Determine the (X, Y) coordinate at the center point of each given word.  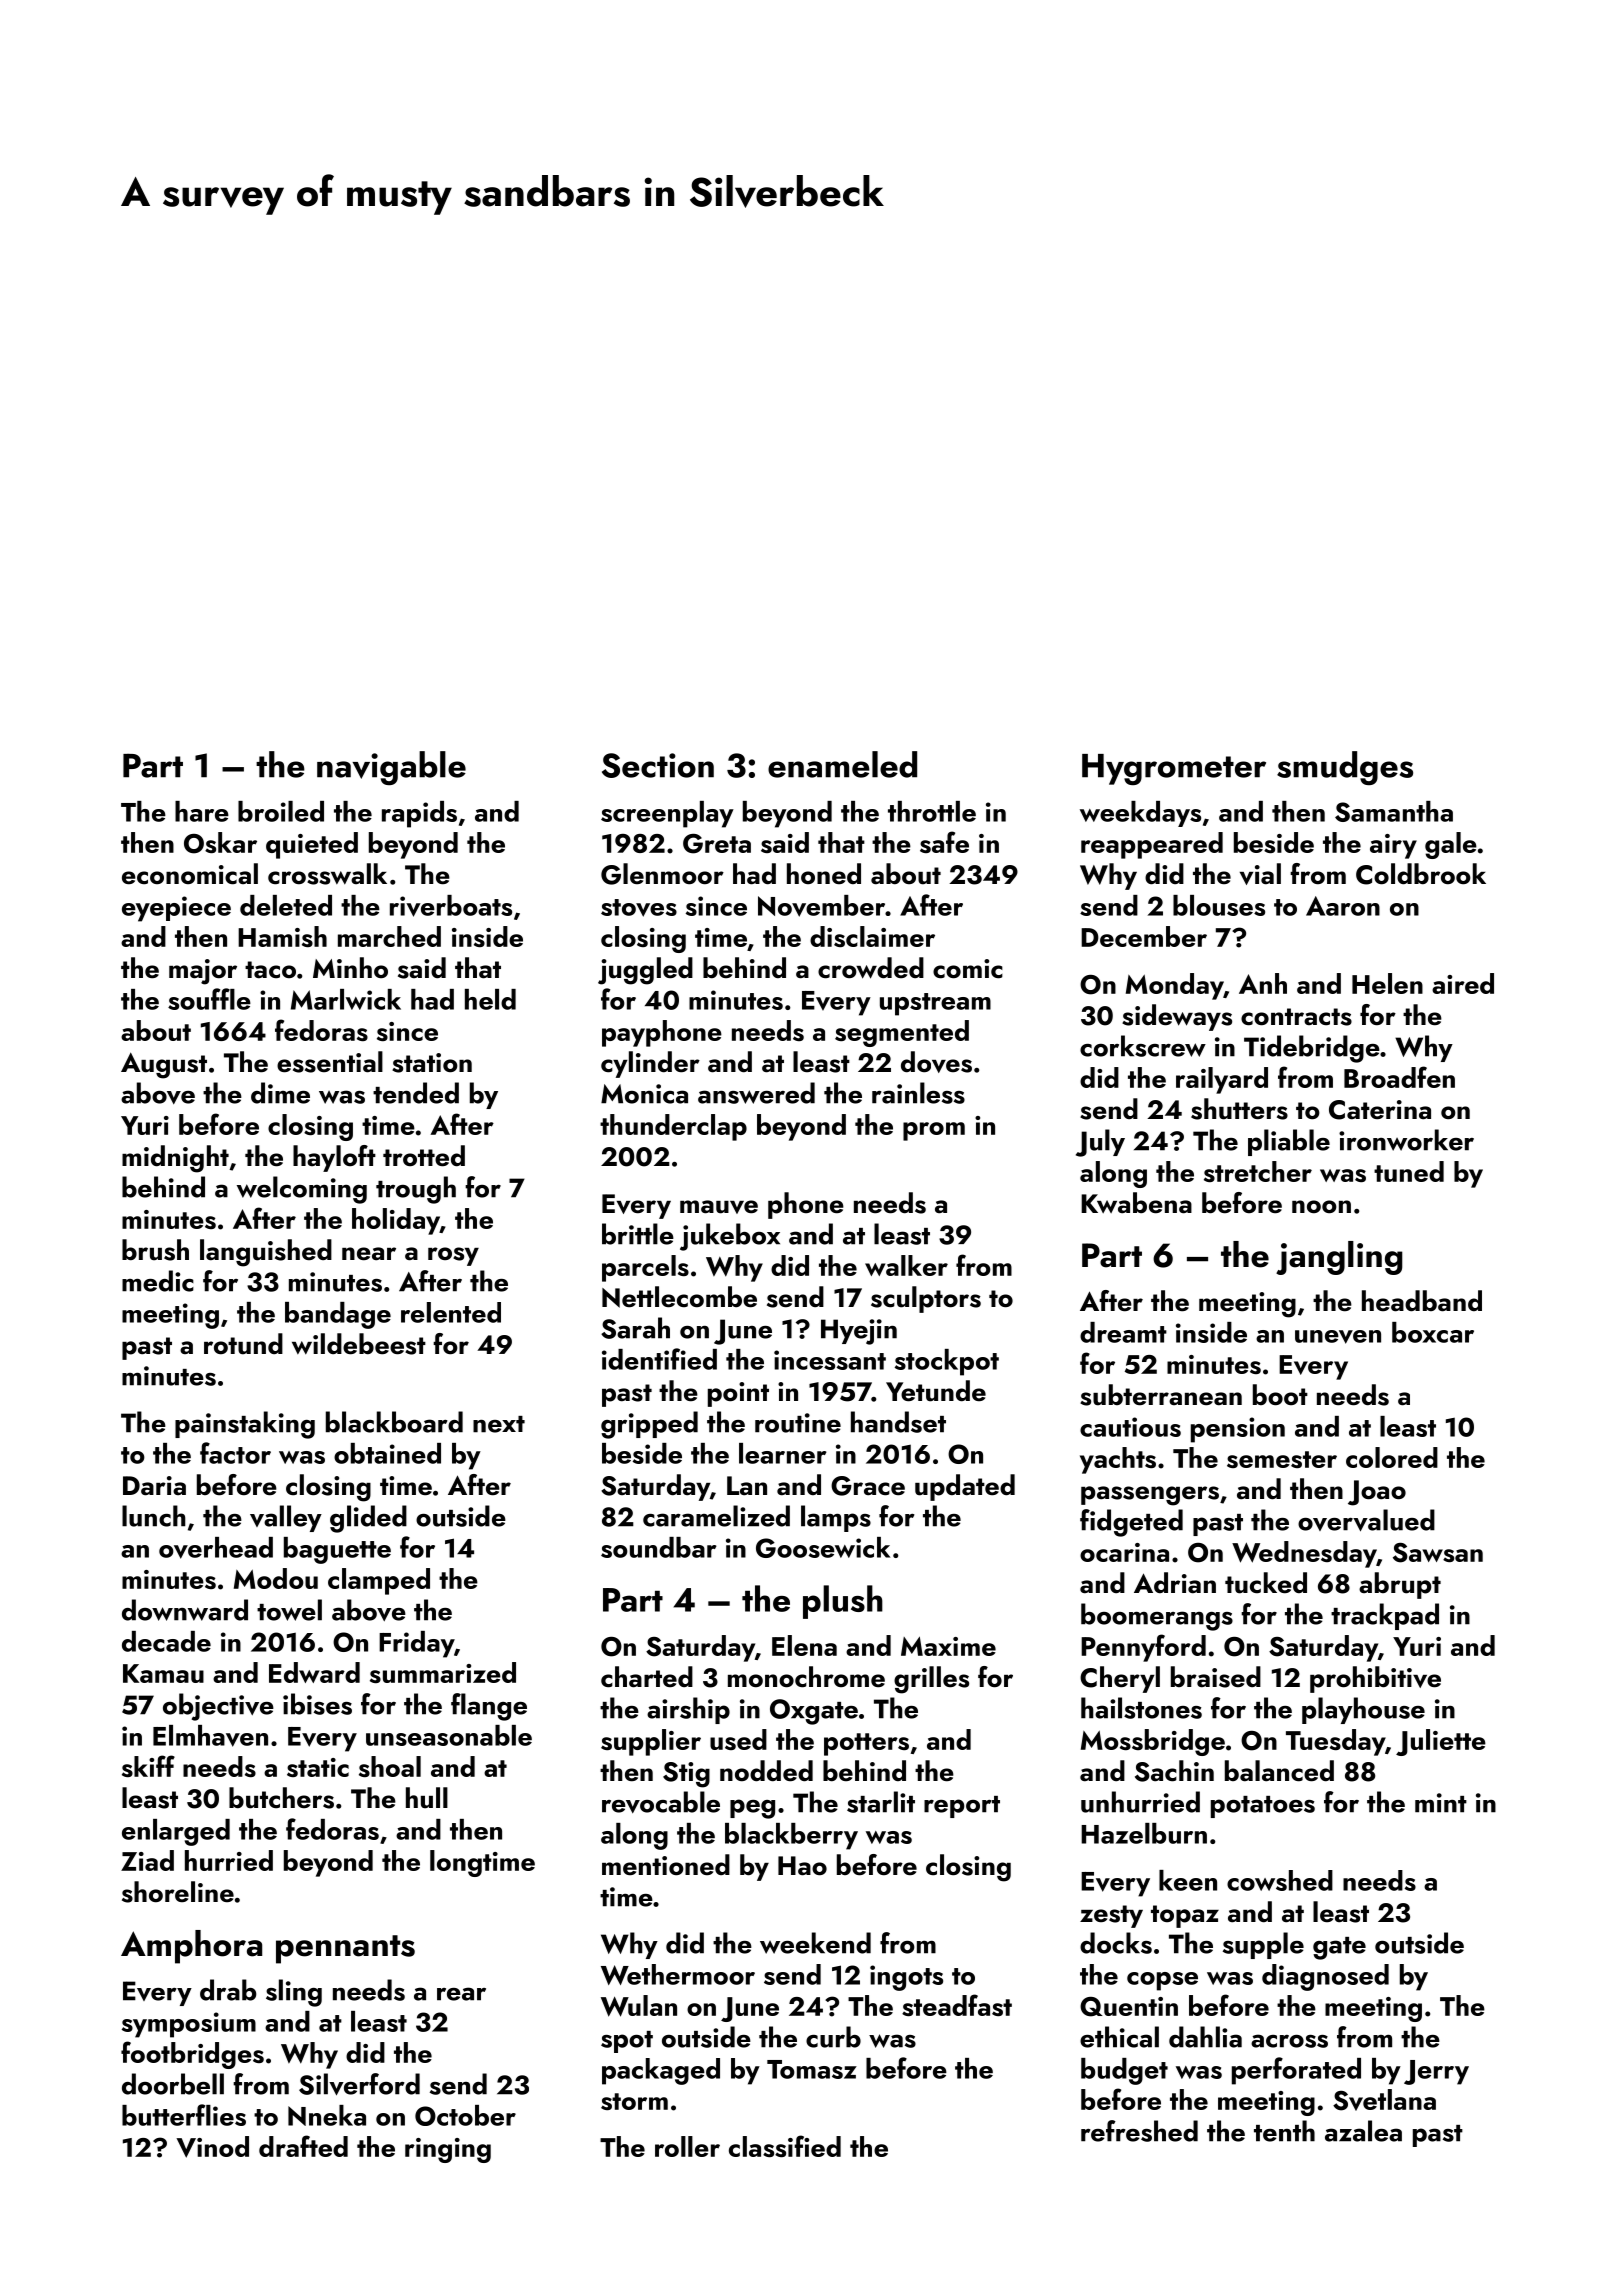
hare (202, 811)
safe (944, 842)
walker (906, 1265)
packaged (661, 2071)
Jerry (1436, 2072)
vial (1260, 874)
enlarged (176, 1832)
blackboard (394, 1422)
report (962, 1807)
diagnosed (1325, 1977)
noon (1321, 1207)
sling (294, 1993)
